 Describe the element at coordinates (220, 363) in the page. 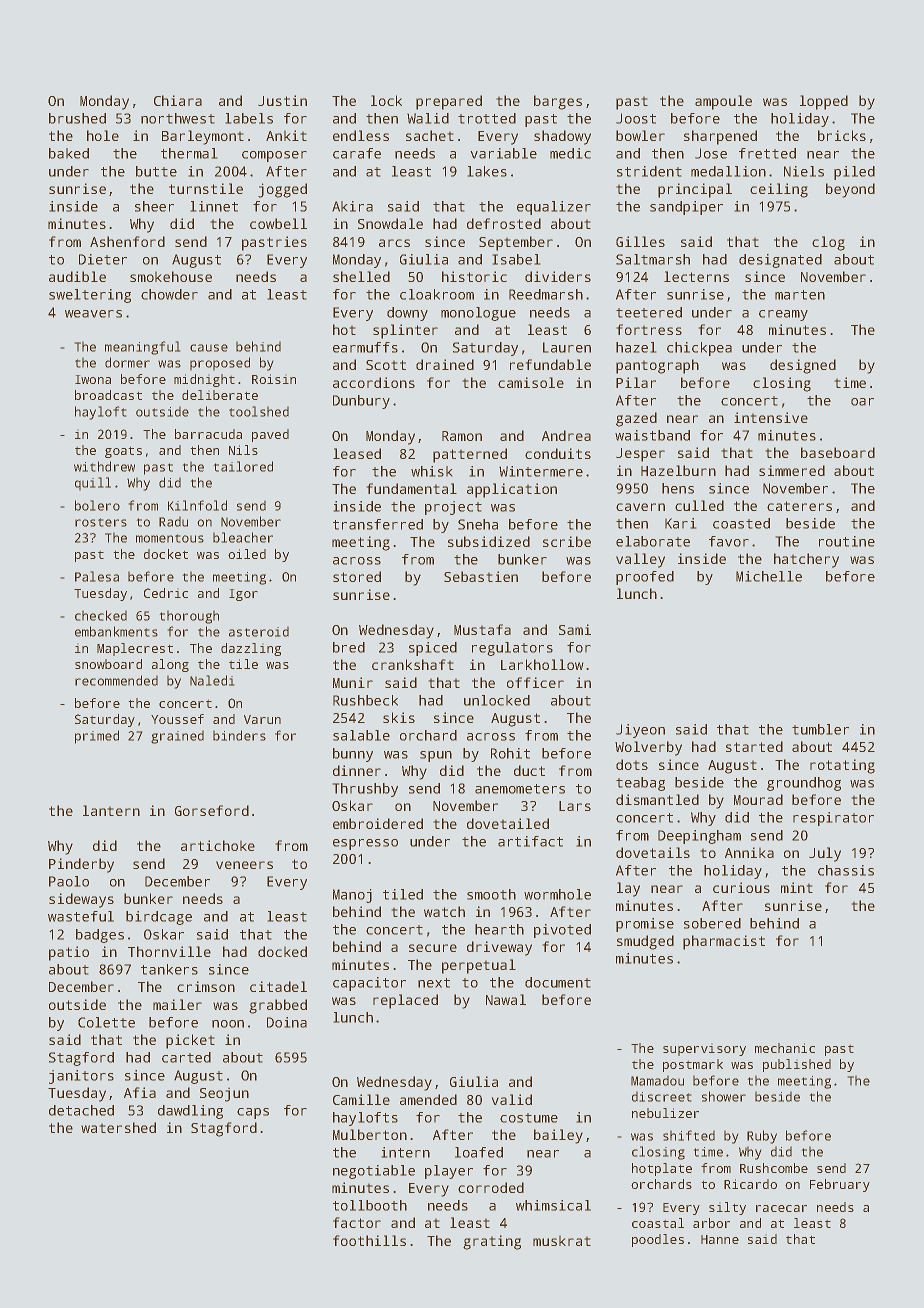

I see `proposed` at that location.
